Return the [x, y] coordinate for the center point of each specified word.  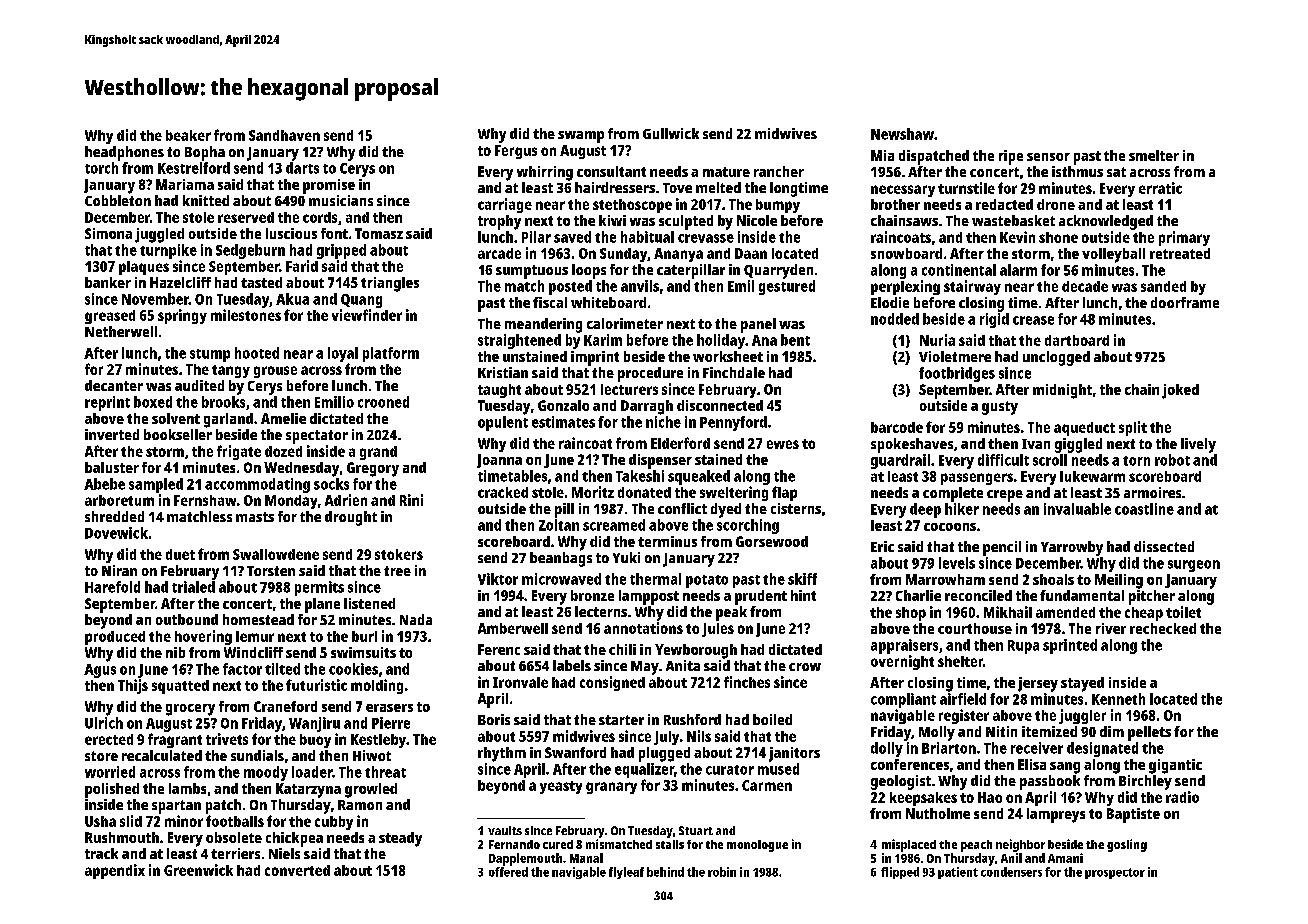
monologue [757, 846]
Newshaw [902, 134]
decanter [114, 385]
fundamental [1082, 595]
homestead [258, 619]
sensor [1048, 157]
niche [663, 422]
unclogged [1056, 358]
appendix [115, 871]
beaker [188, 135]
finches [747, 682]
